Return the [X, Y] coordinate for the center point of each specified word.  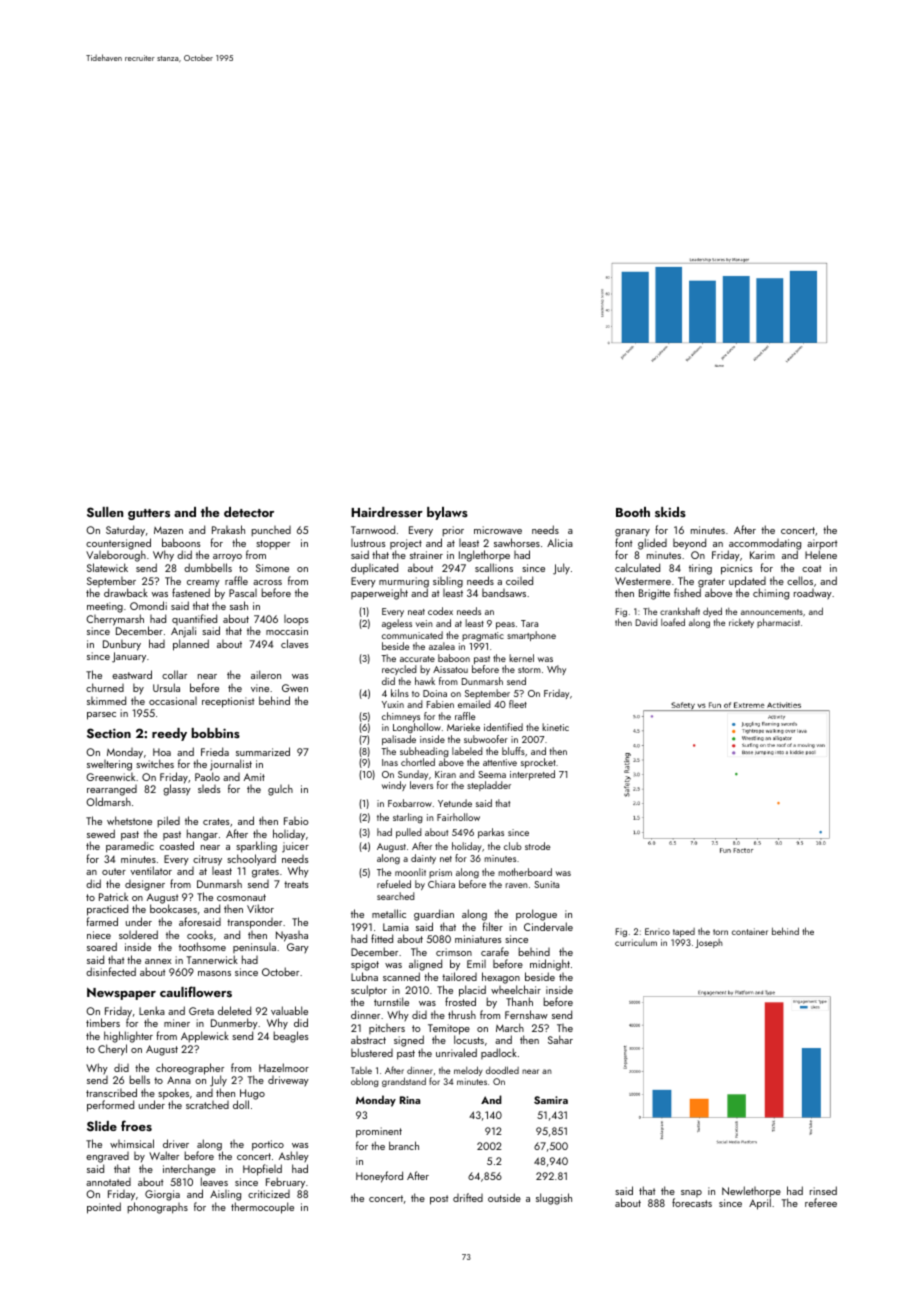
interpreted [532, 775]
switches [155, 763]
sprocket [538, 763]
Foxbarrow [410, 803]
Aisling [225, 1195]
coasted [177, 845]
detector [249, 512]
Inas [390, 762]
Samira [551, 1100]
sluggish [554, 1199]
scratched [207, 1105]
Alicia [560, 542]
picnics [736, 569]
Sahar [560, 1039]
